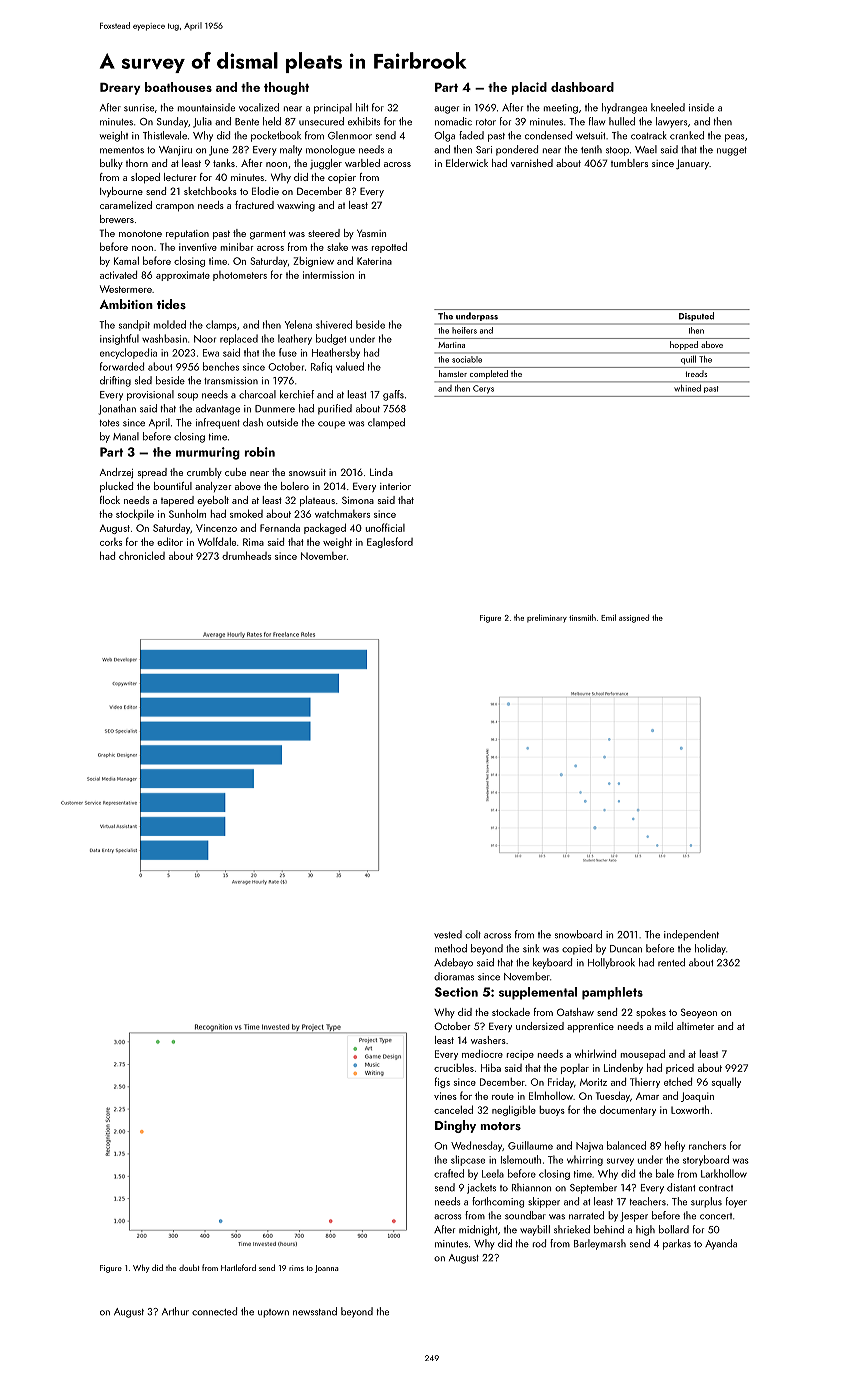  Describe the element at coordinates (473, 934) in the screenshot. I see `colt` at that location.
